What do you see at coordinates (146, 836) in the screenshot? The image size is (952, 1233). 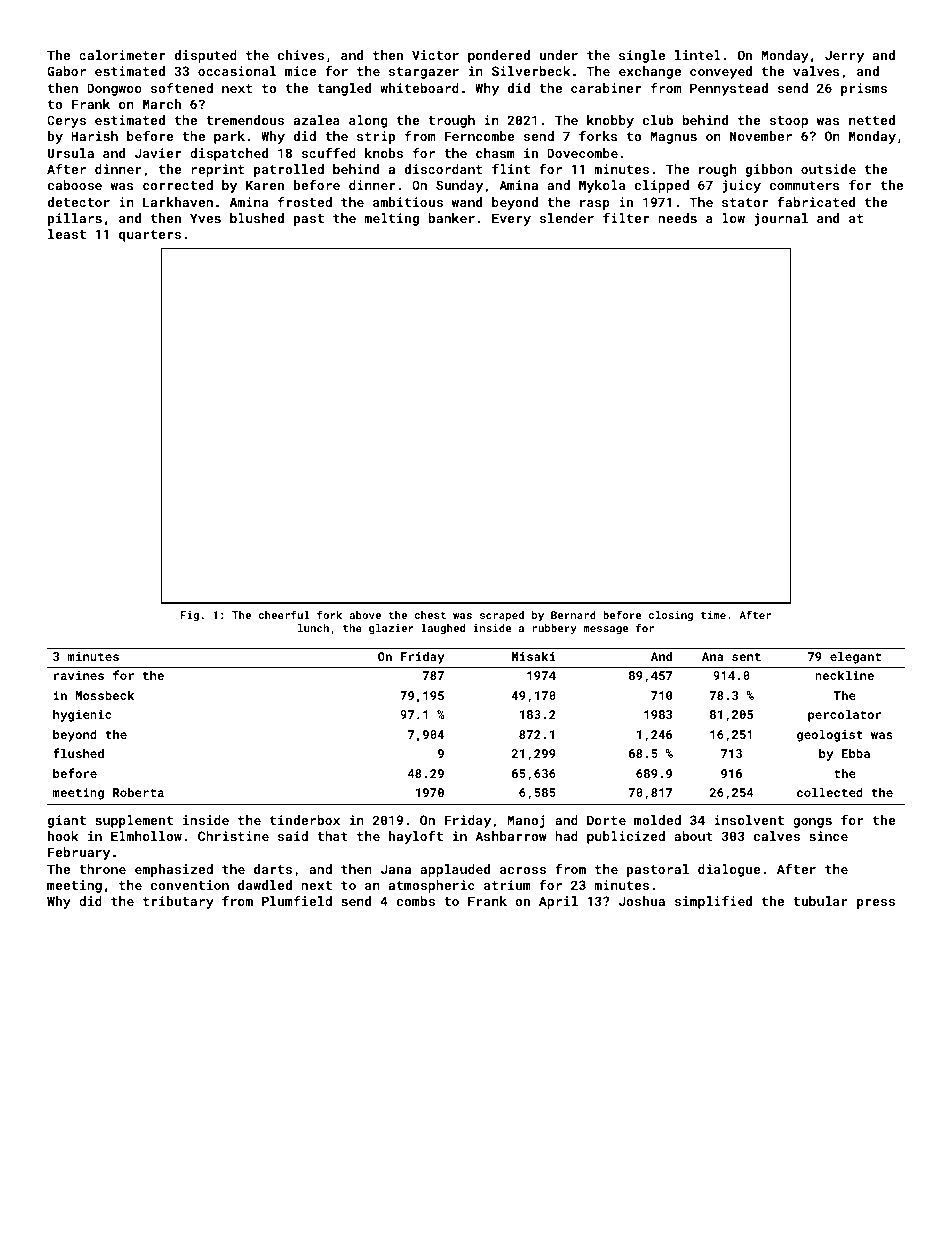 I see `Elmhollow` at bounding box center [146, 836].
